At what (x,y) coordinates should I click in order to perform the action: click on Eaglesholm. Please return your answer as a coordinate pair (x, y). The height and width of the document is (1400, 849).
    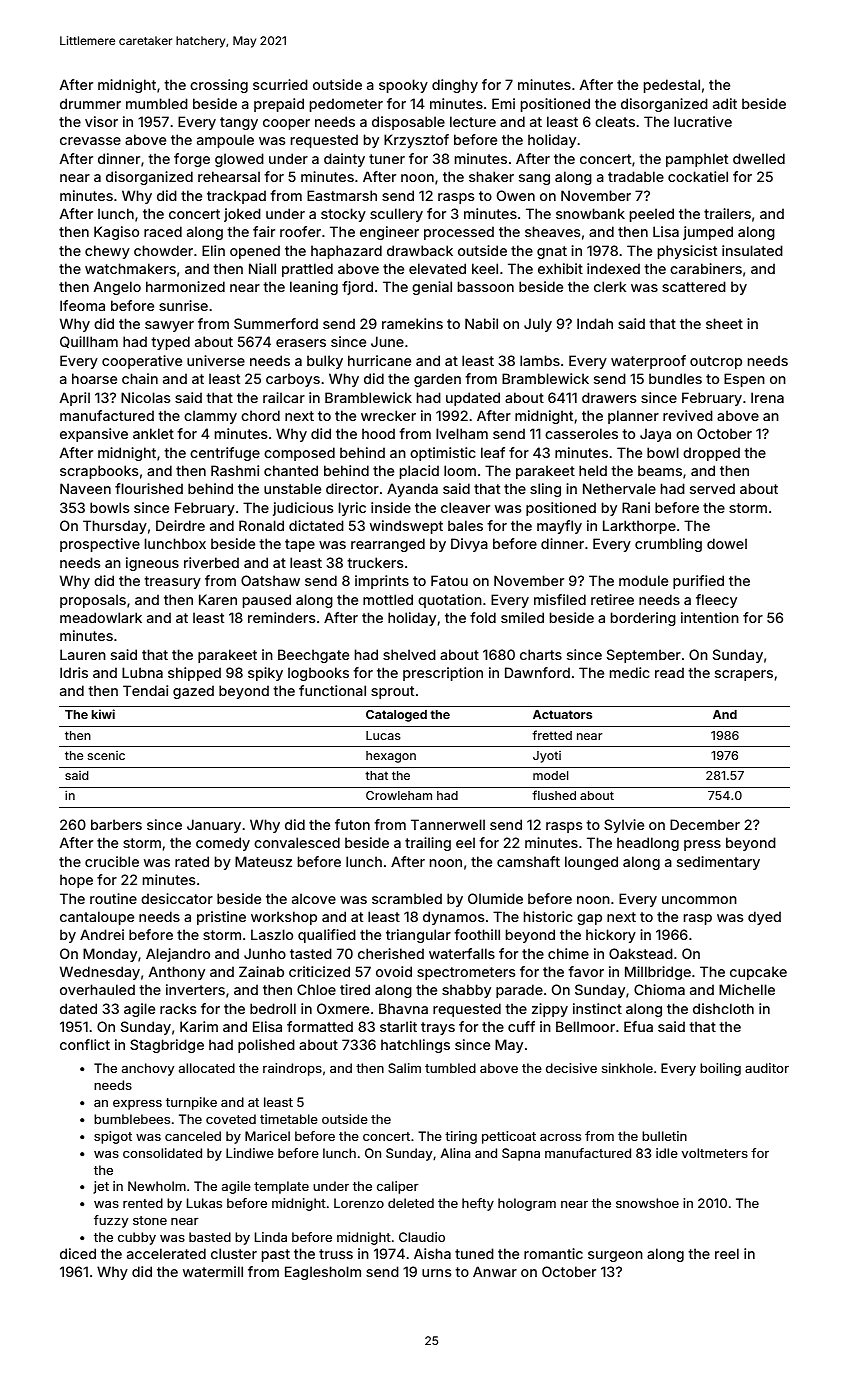
    Looking at the image, I should click on (323, 1273).
